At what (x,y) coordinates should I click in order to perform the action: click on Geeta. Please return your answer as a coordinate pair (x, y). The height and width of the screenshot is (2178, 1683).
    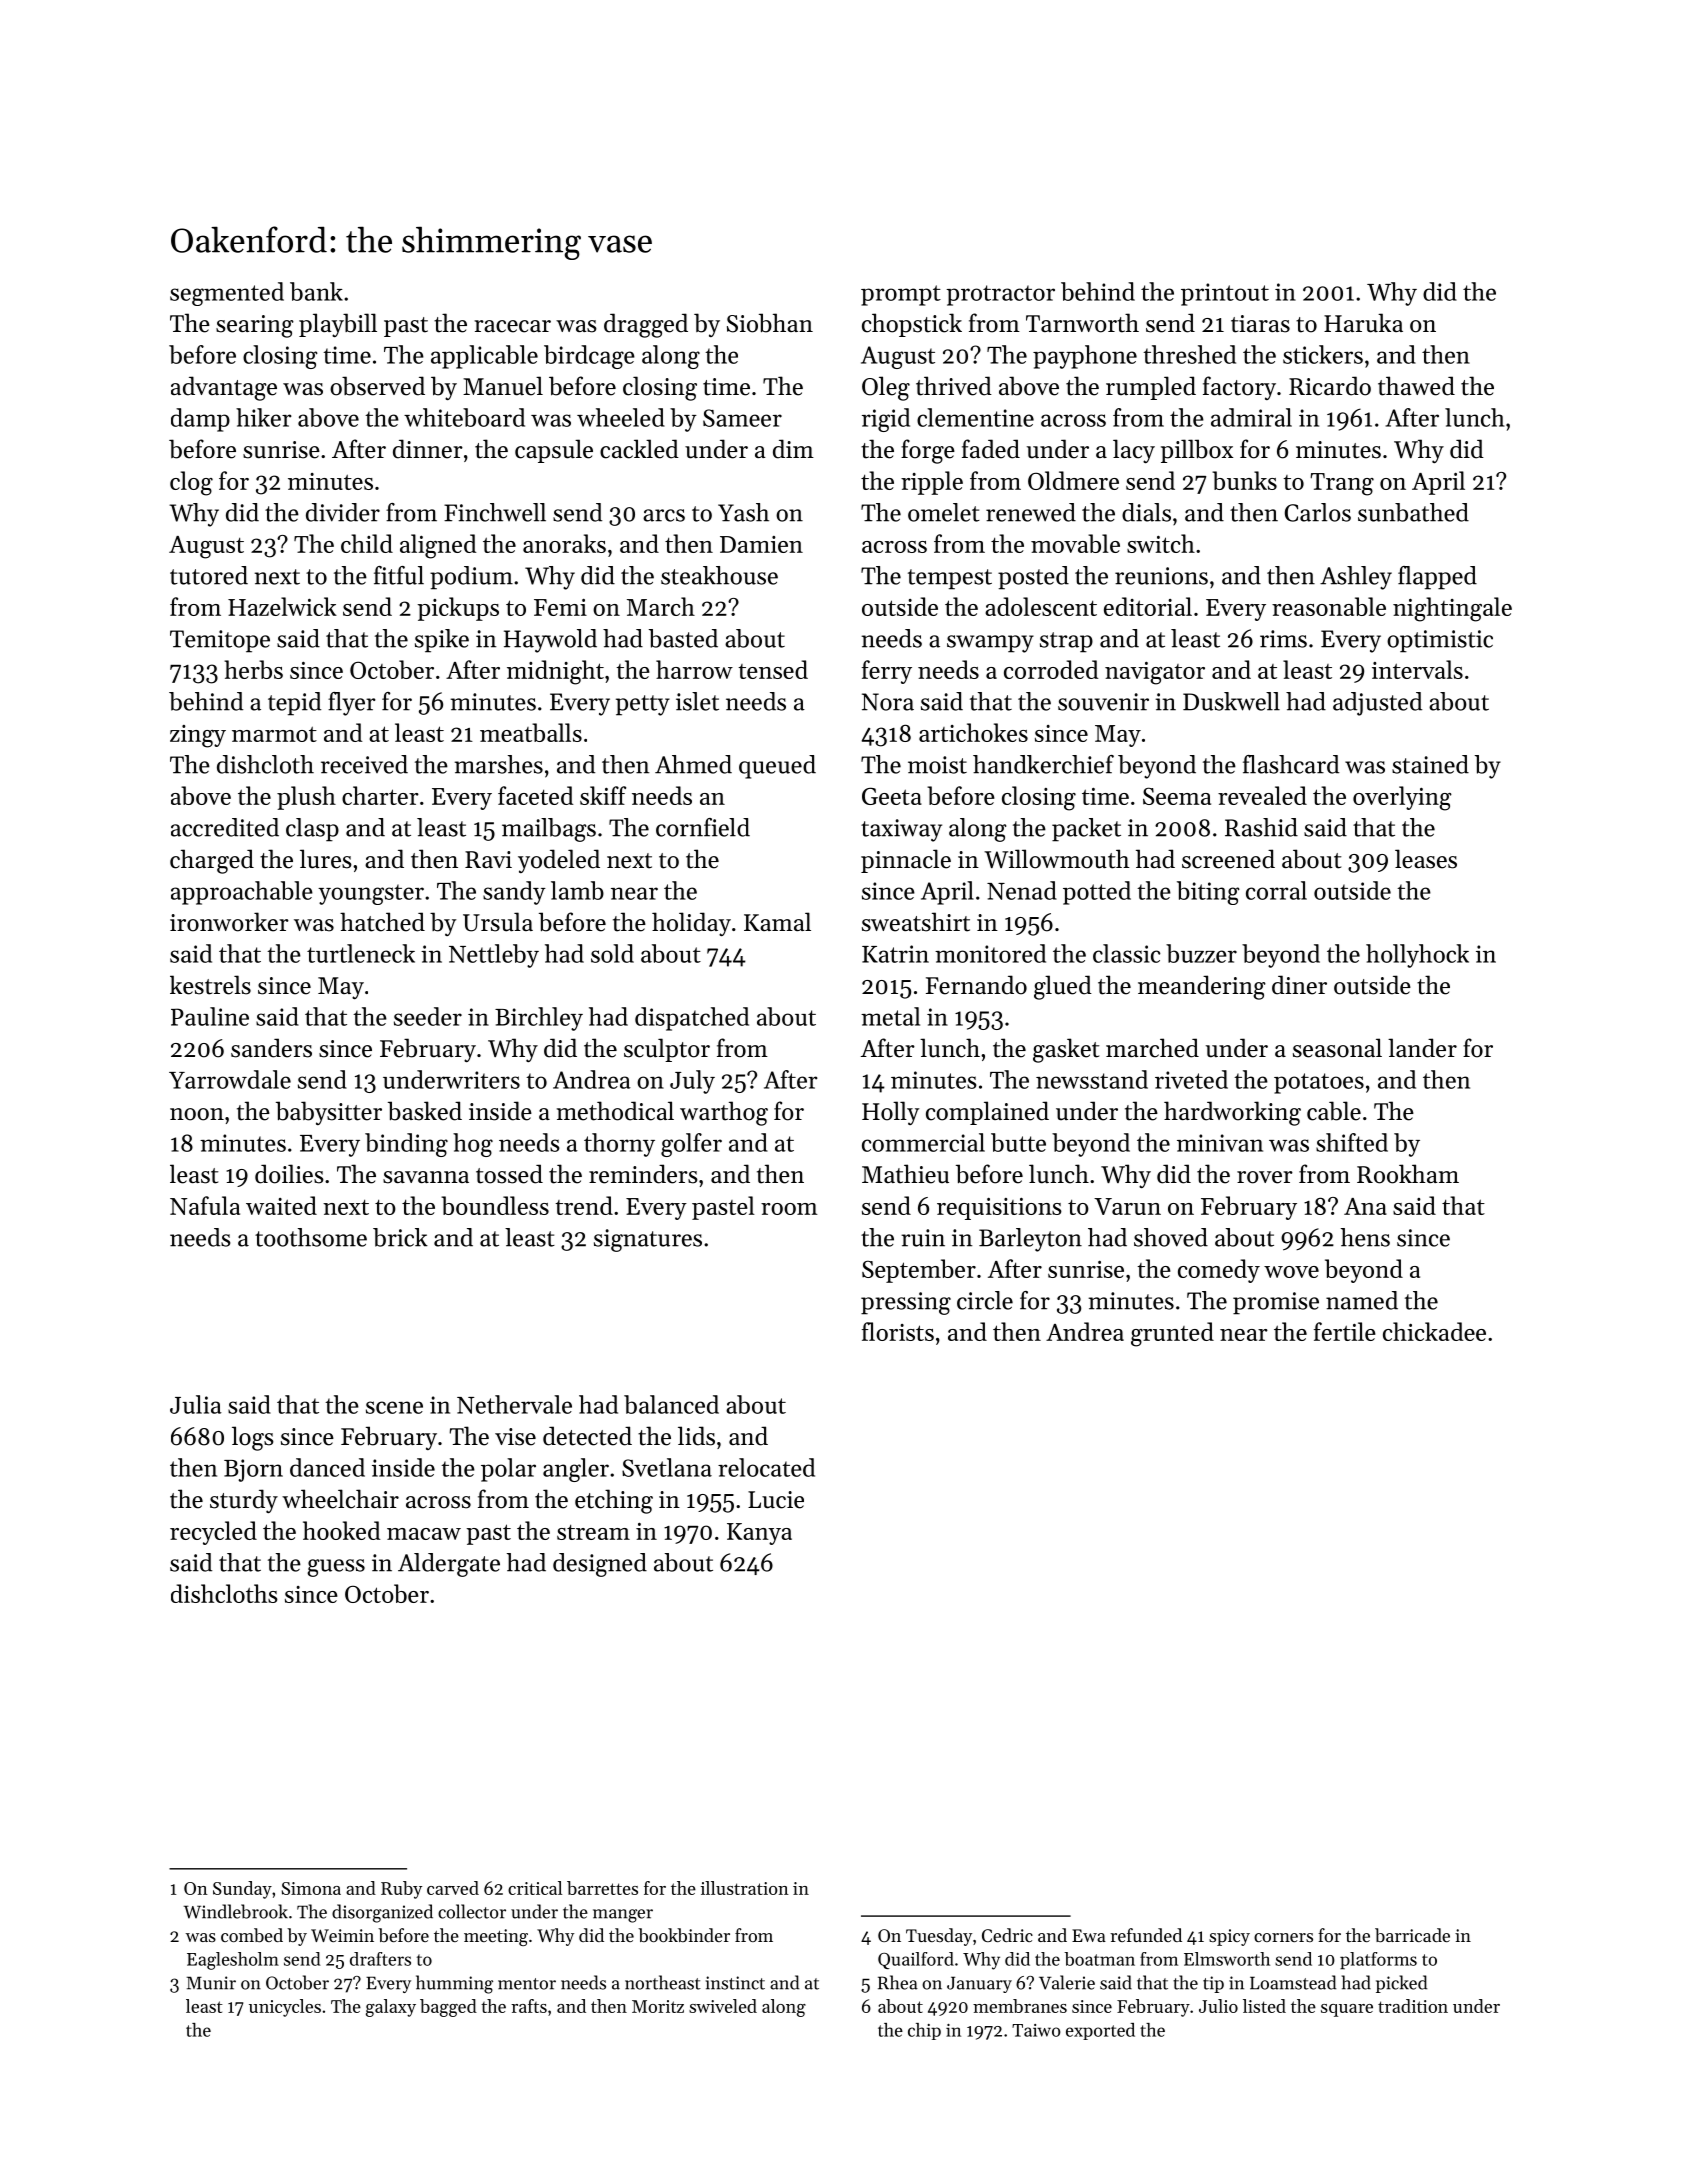
    Looking at the image, I should click on (892, 796).
